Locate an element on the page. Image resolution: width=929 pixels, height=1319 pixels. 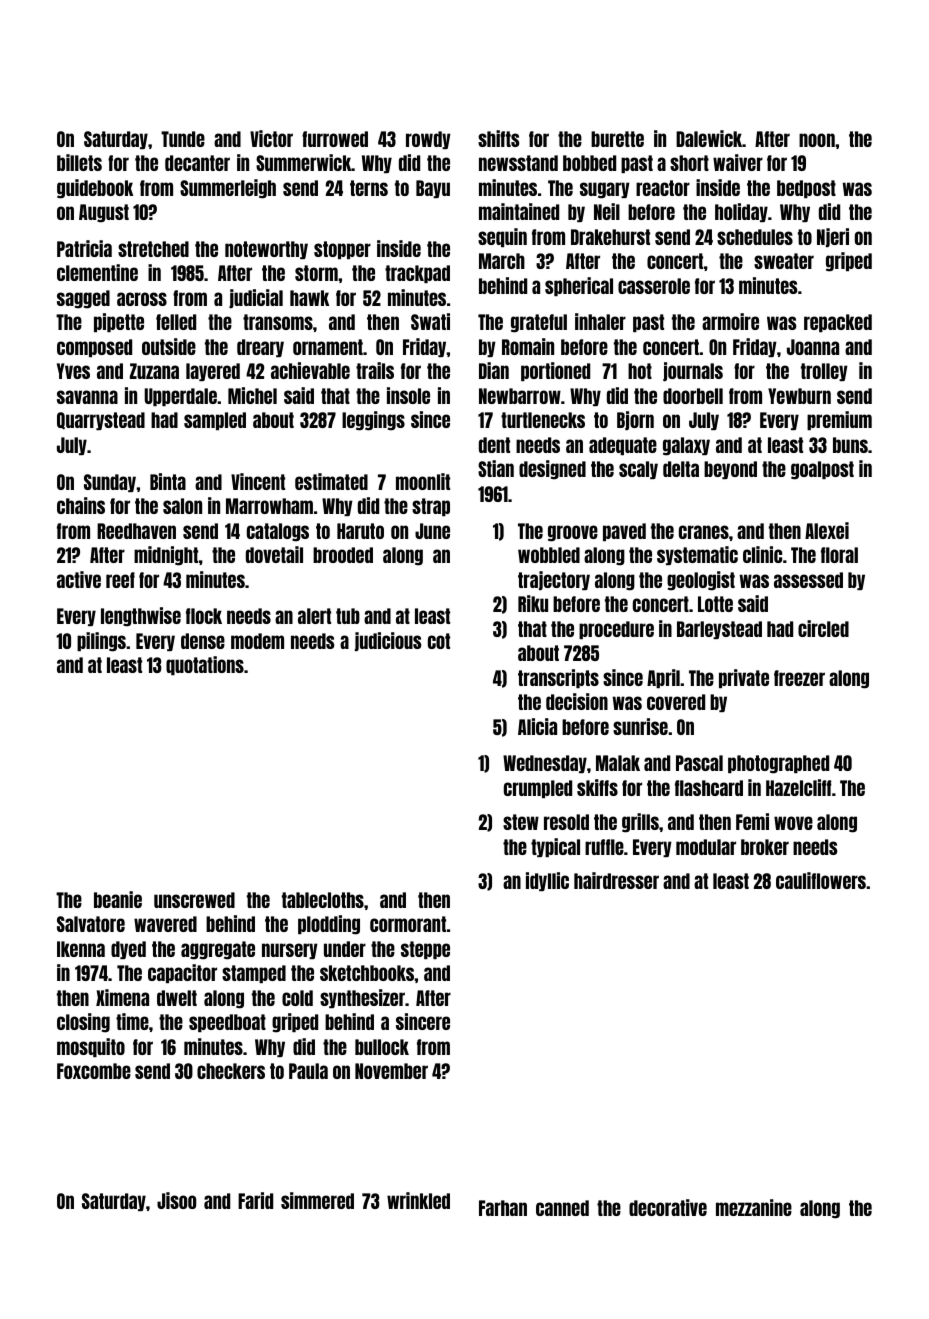
checkers is located at coordinates (231, 1071).
